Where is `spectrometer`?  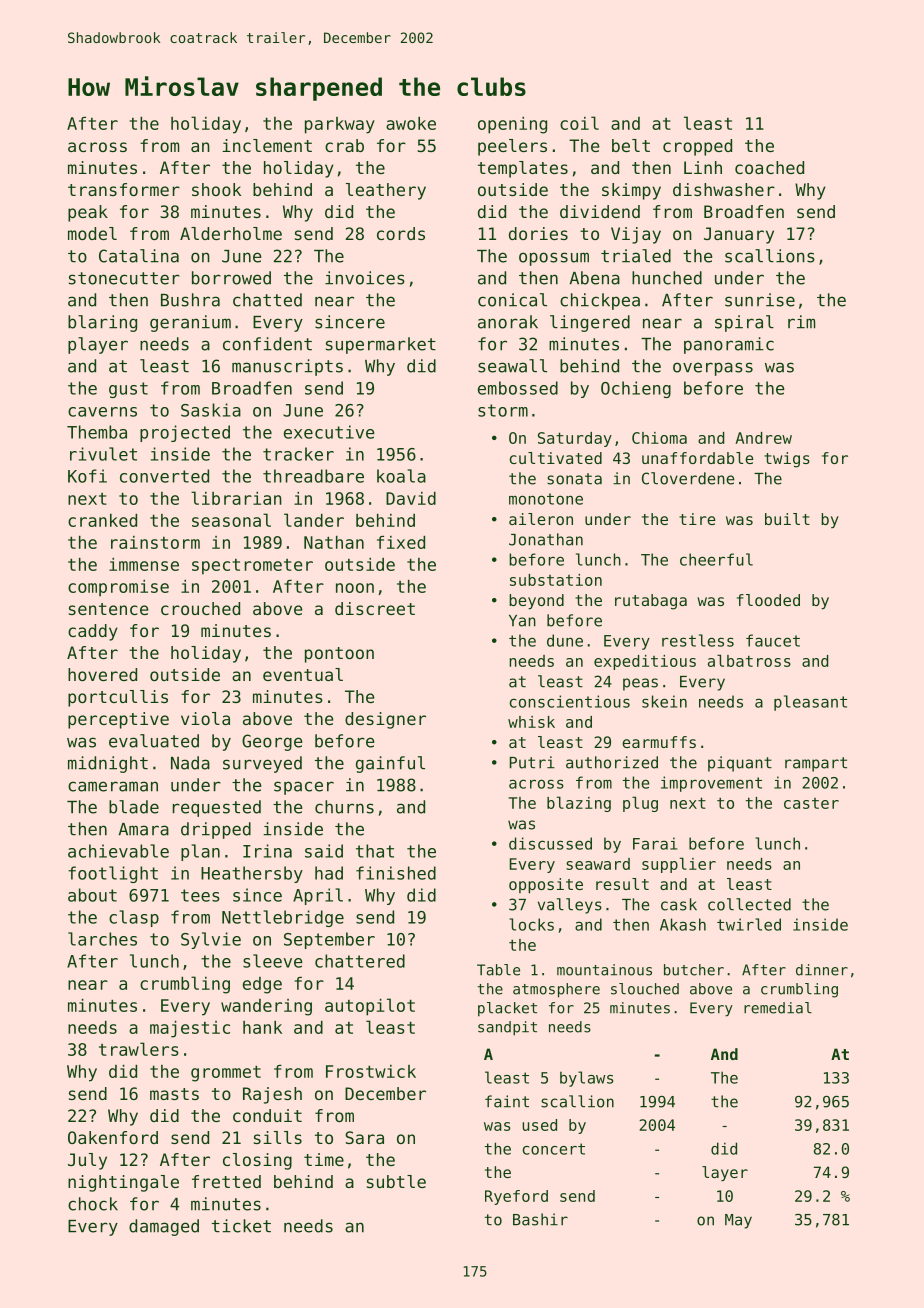
spectrometer is located at coordinates (252, 567).
